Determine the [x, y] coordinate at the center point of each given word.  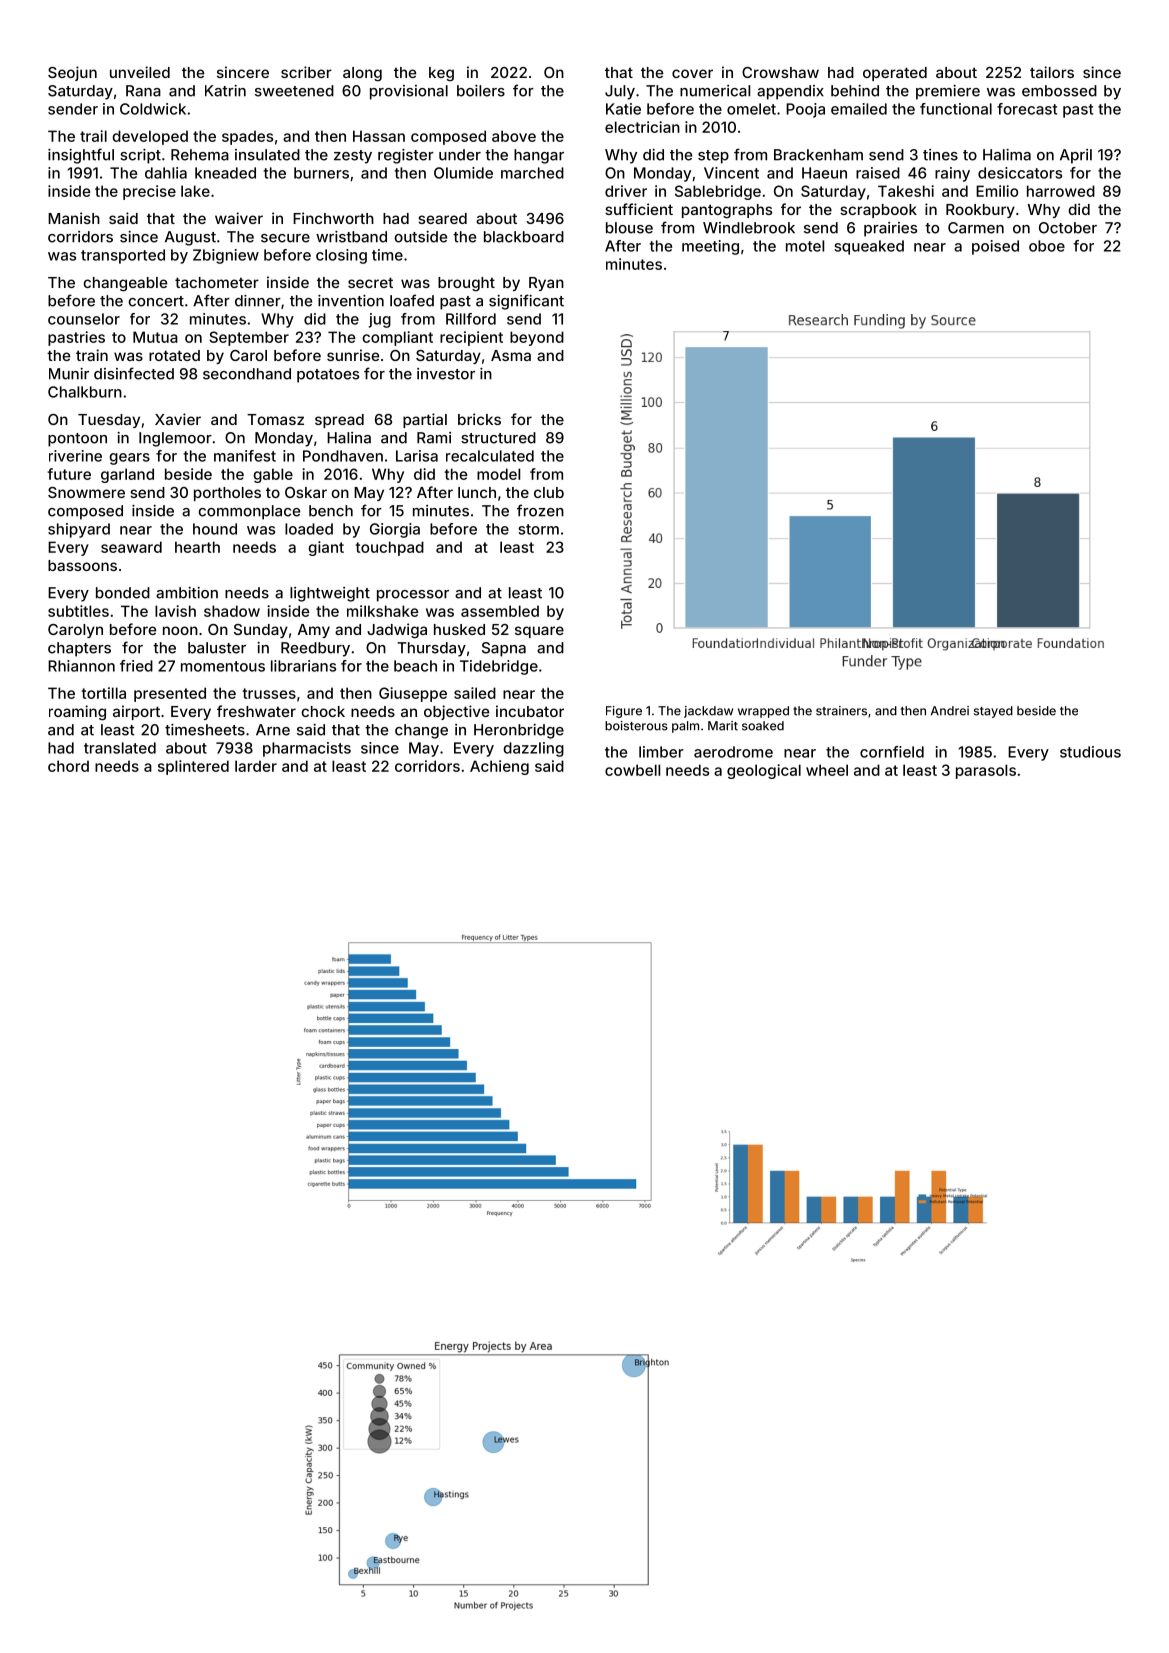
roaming [77, 713]
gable [273, 475]
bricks [479, 419]
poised [995, 247]
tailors [1052, 72]
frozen [540, 510]
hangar [539, 156]
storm [538, 529]
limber [661, 752]
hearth [197, 547]
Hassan [379, 136]
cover [692, 73]
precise [149, 192]
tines [940, 155]
